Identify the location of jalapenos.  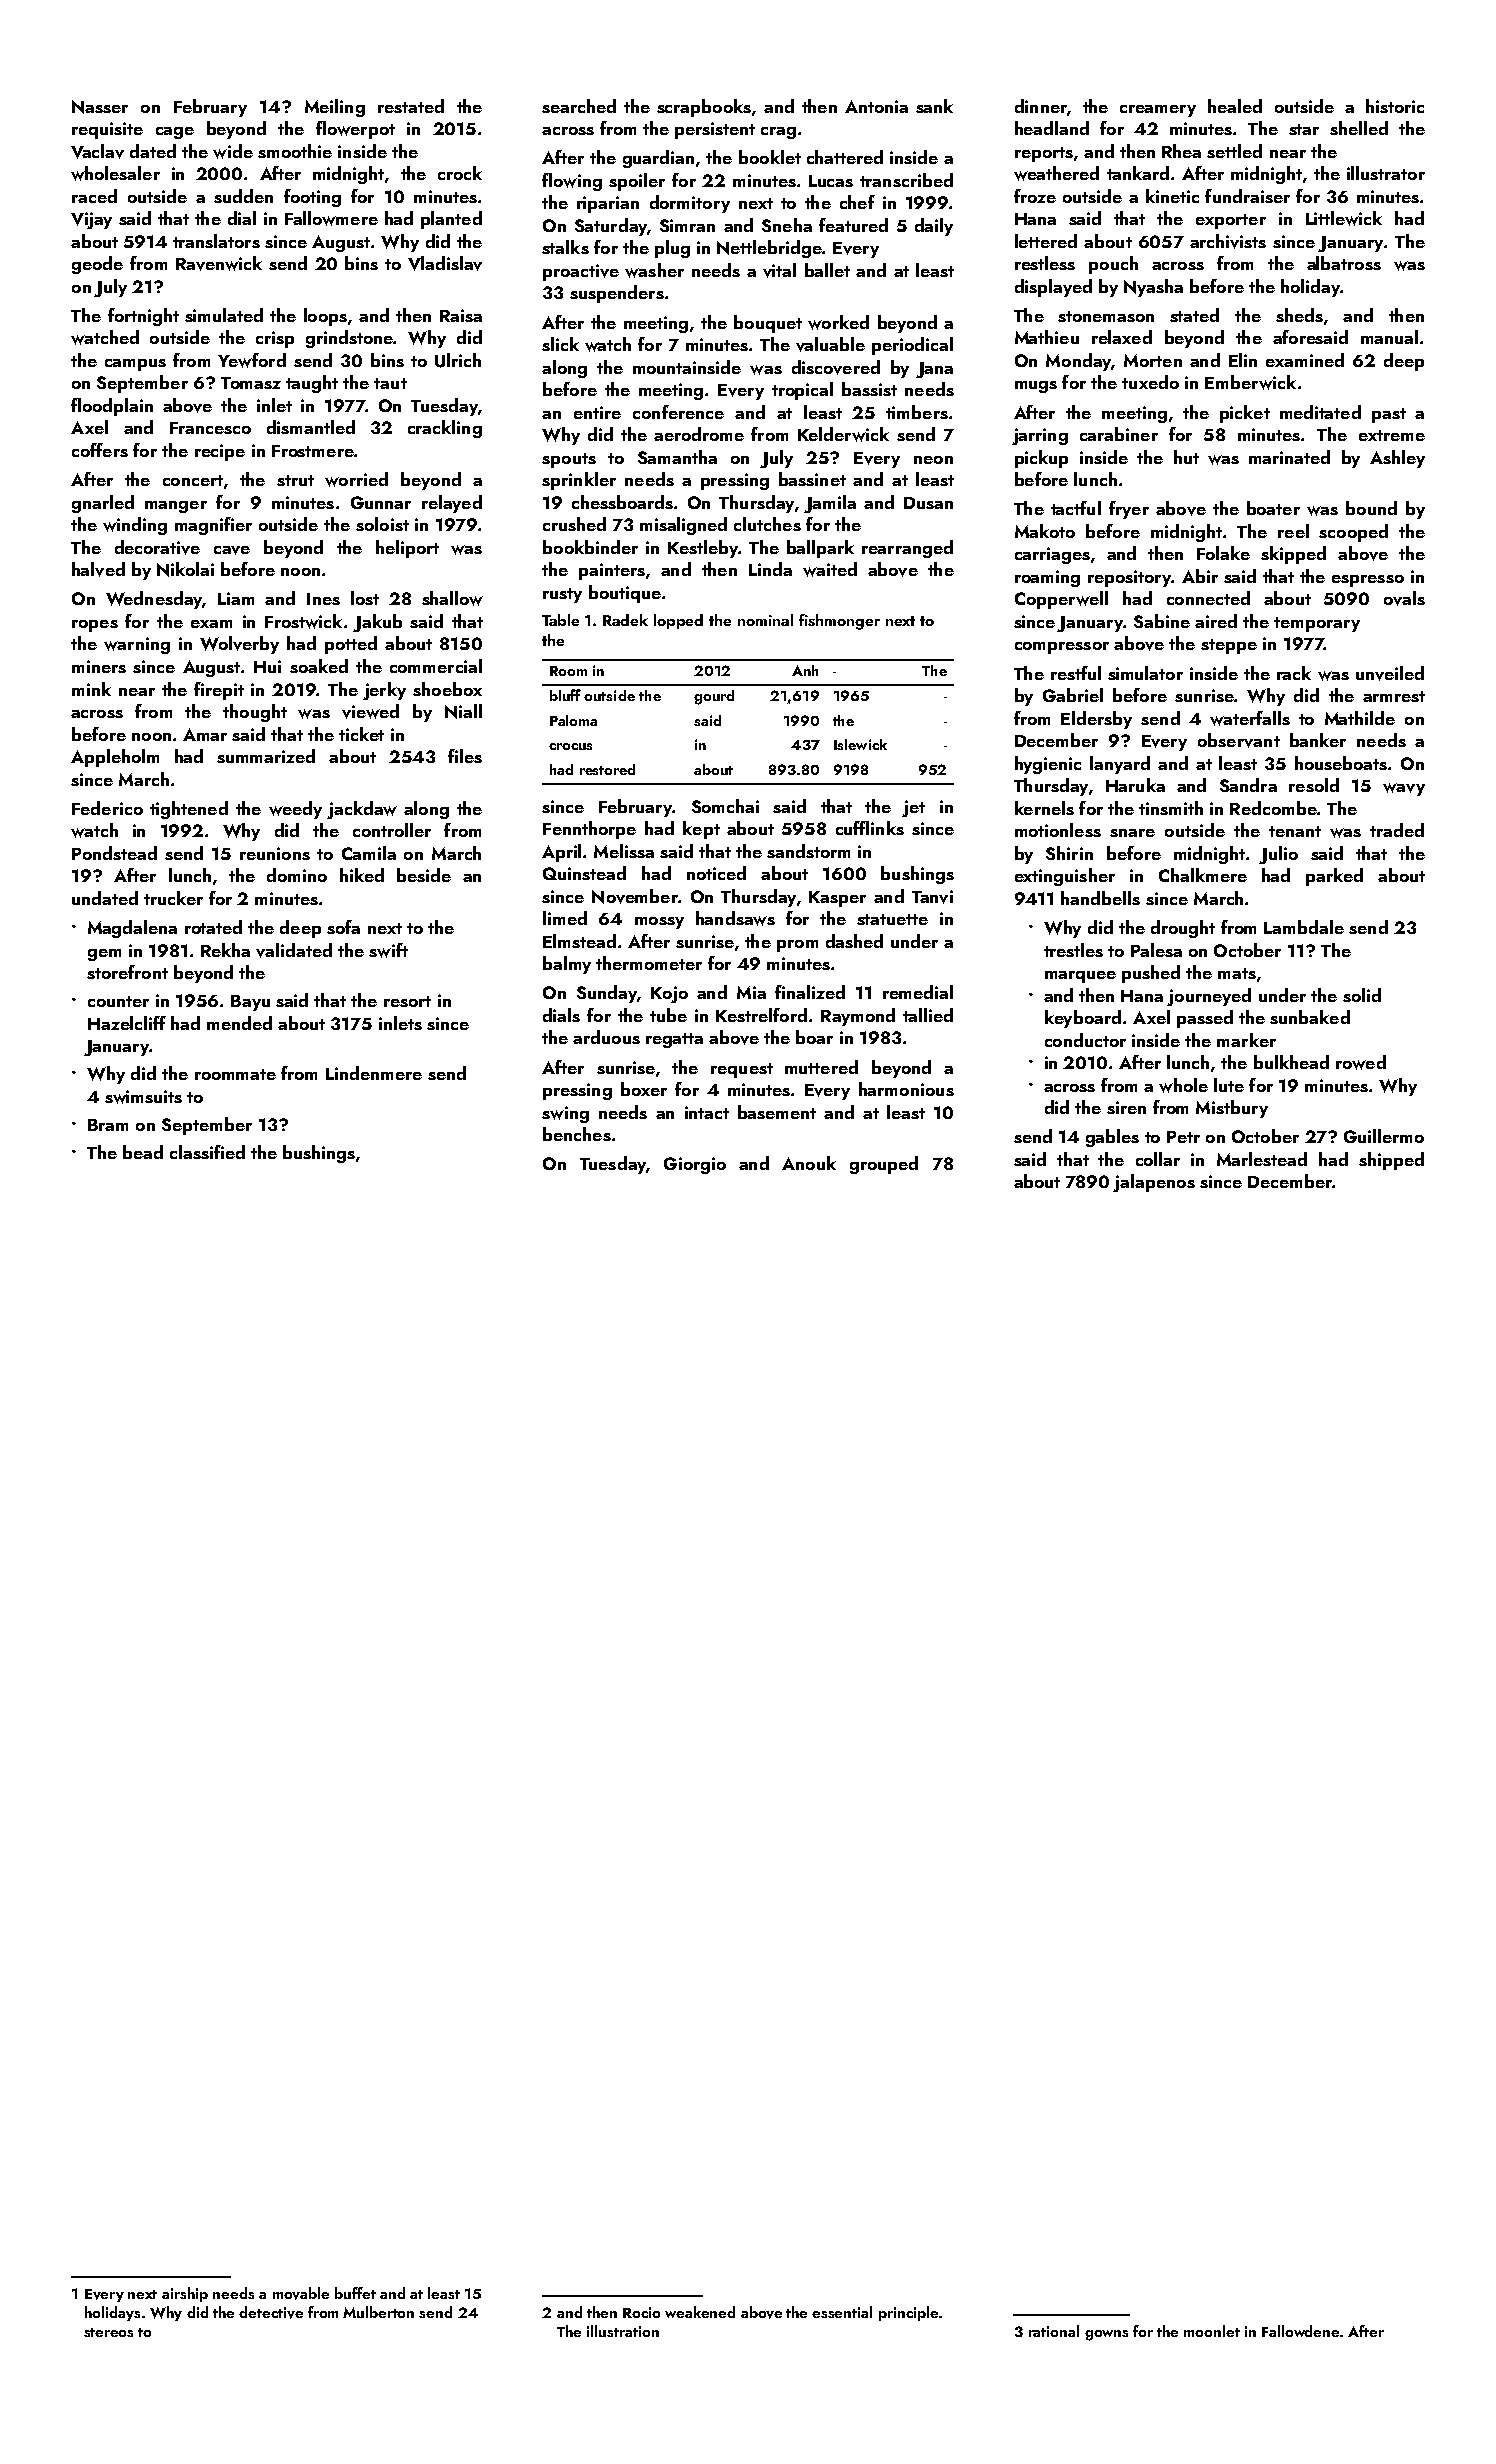
(1154, 1183).
